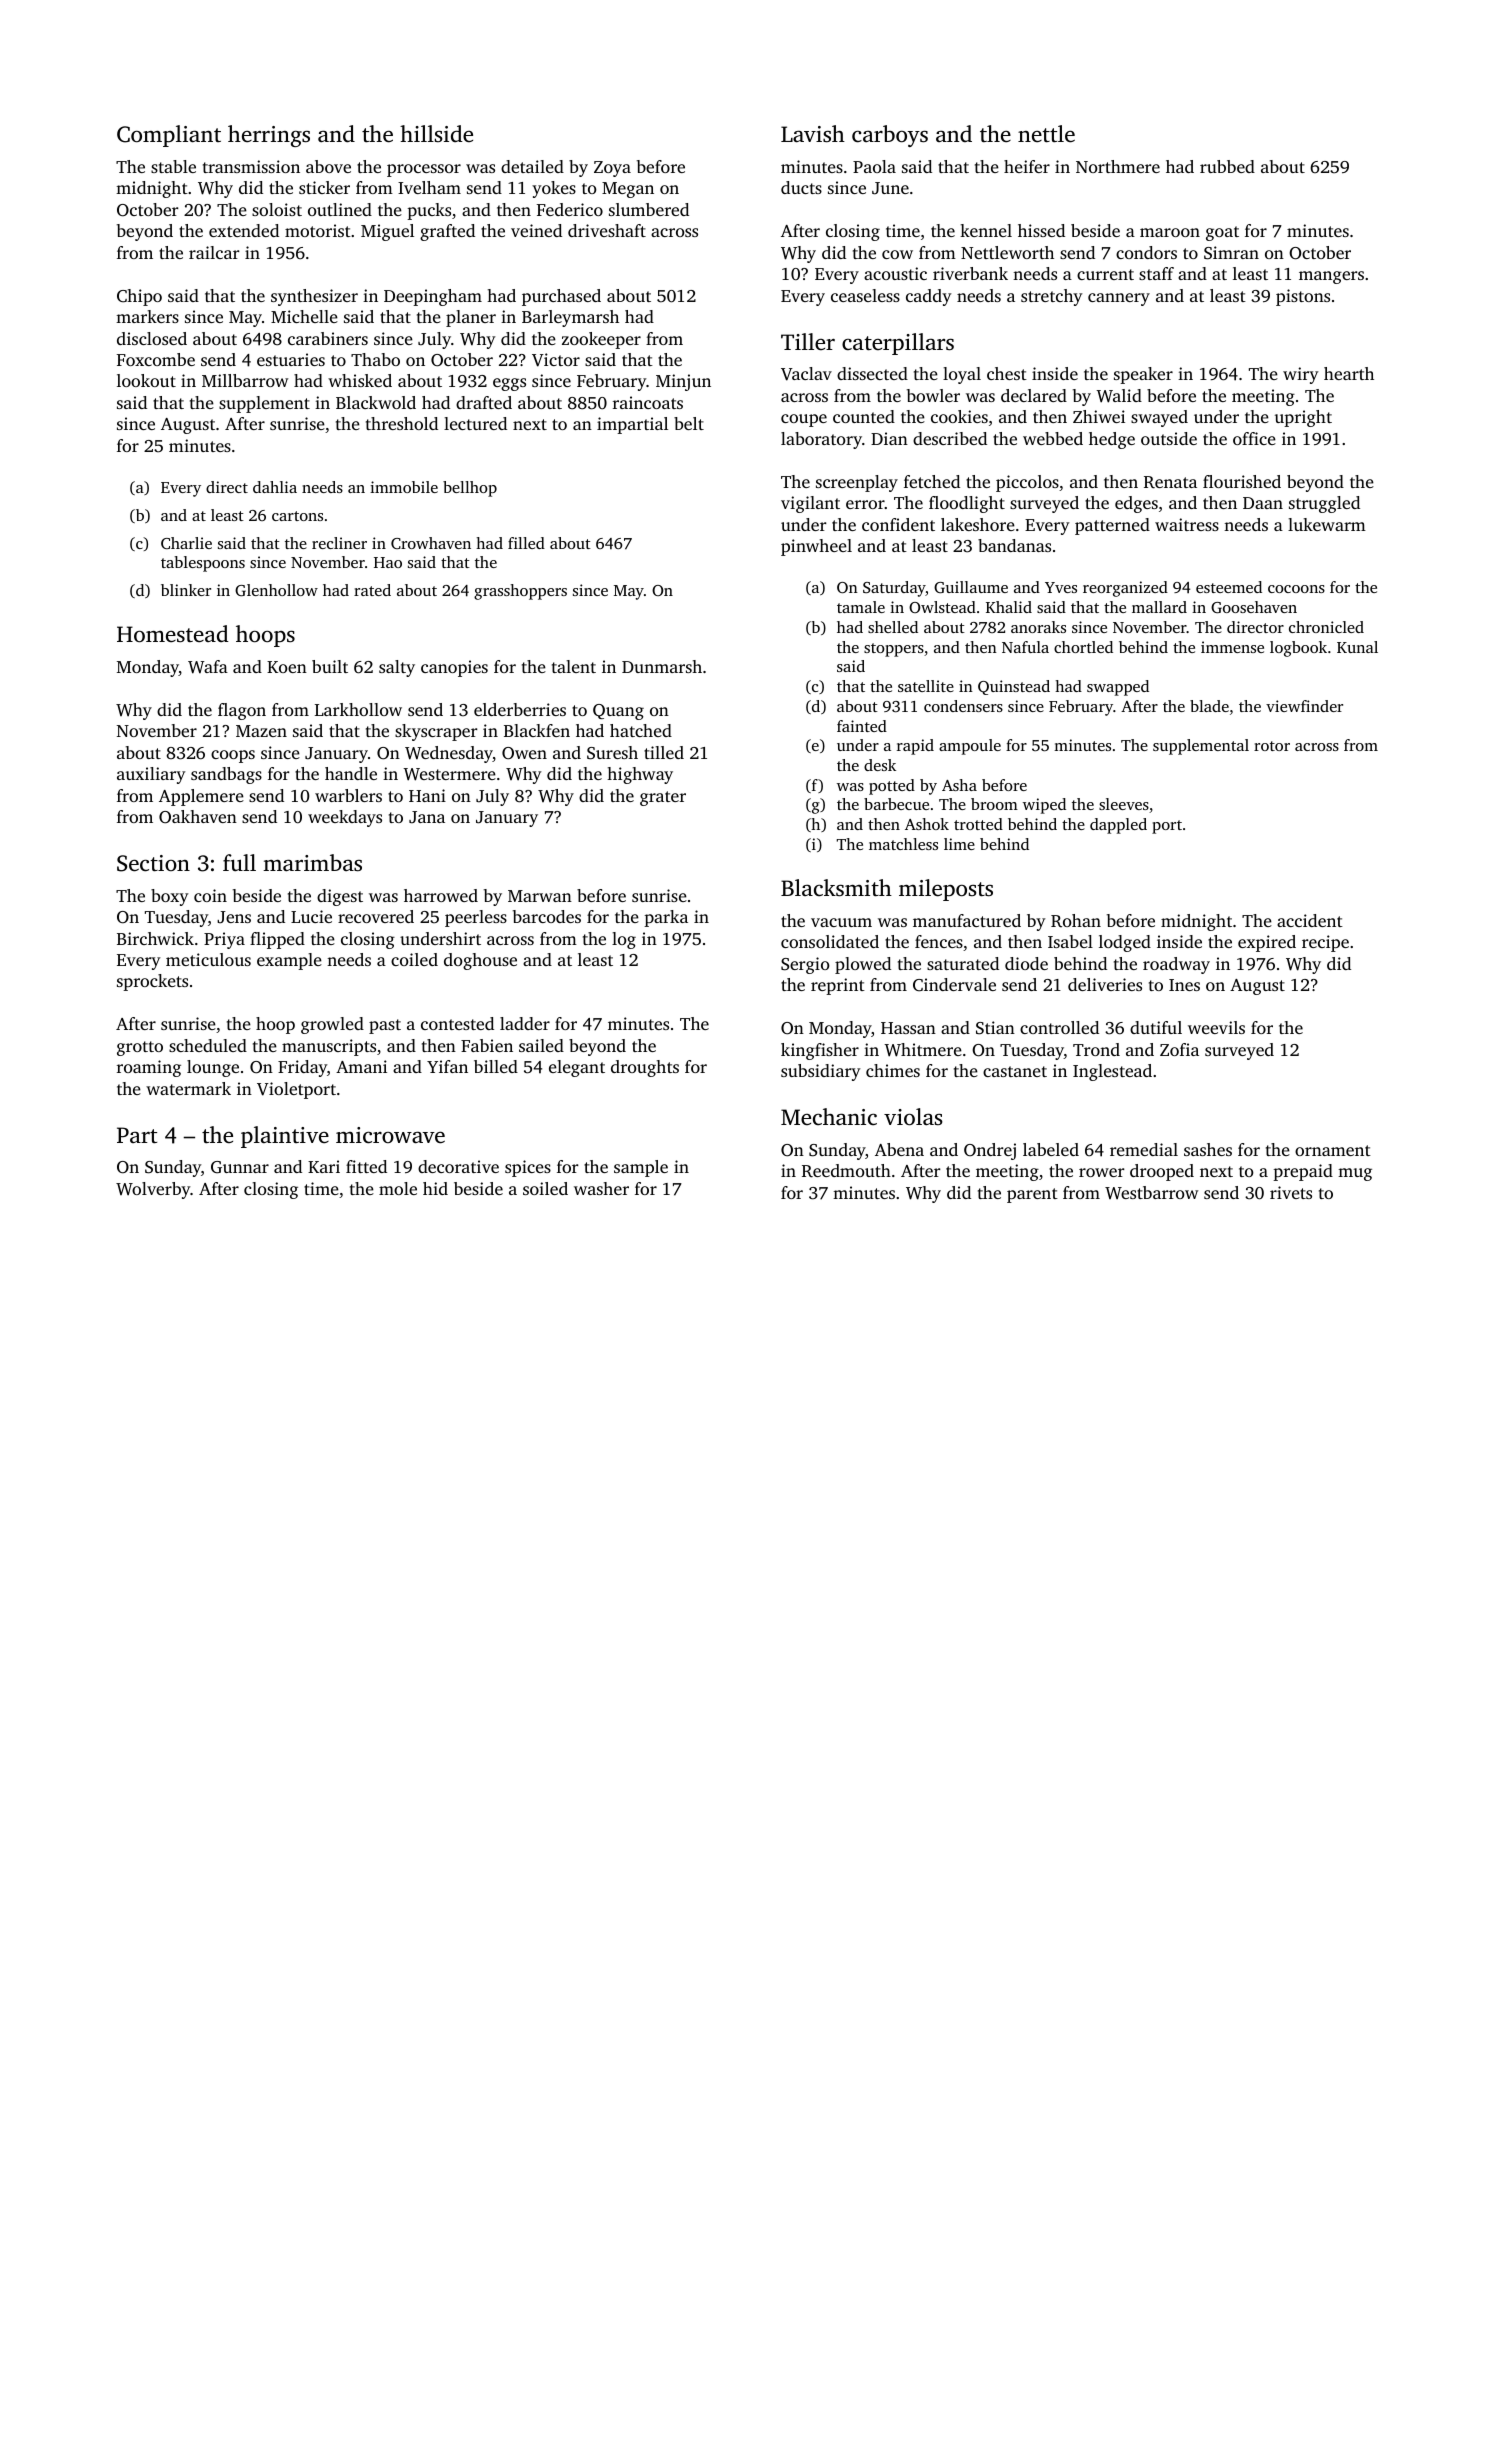 This screenshot has width=1496, height=2464. I want to click on consolidated, so click(830, 941).
